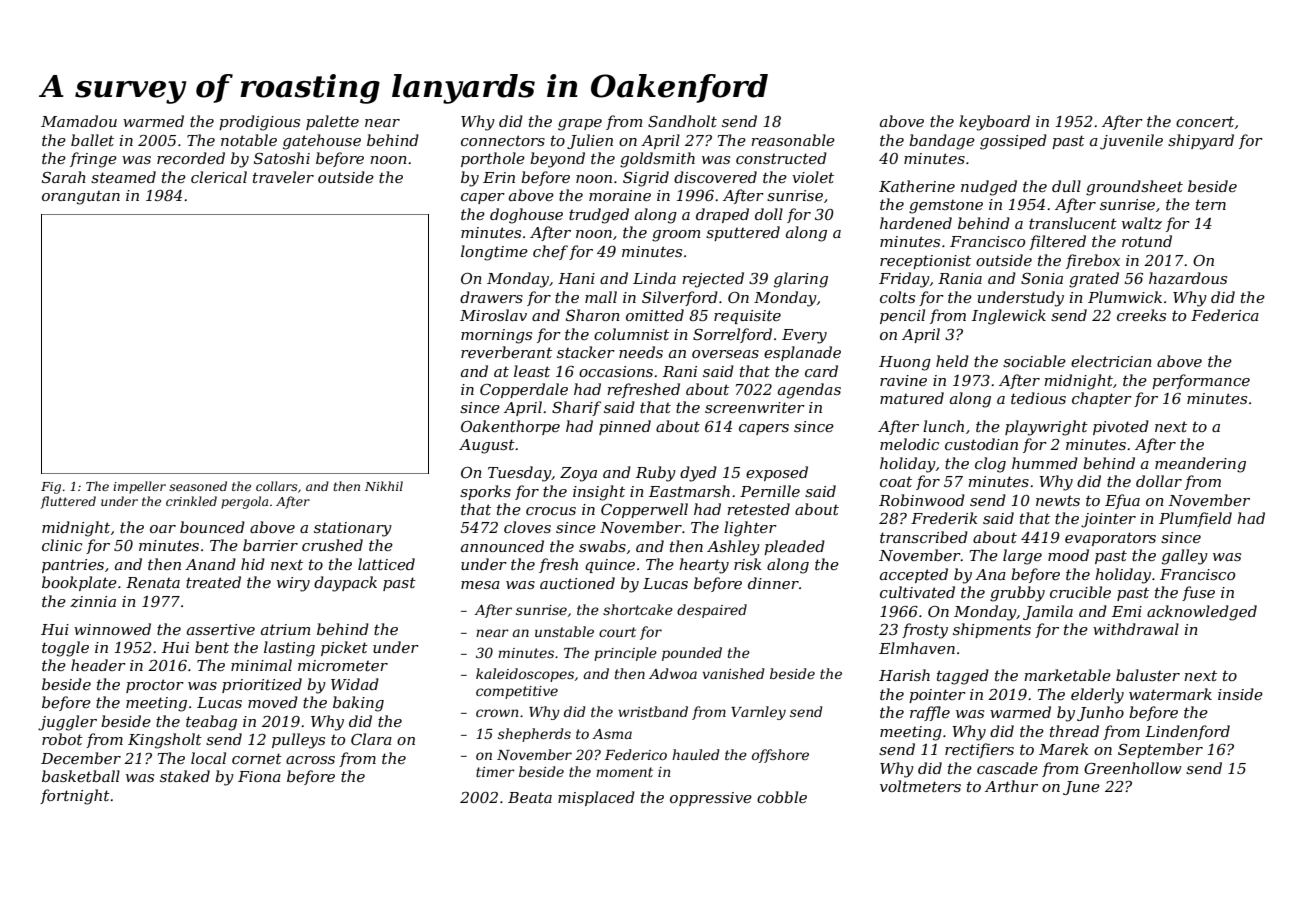 This document has width=1308, height=924. What do you see at coordinates (793, 140) in the document?
I see `reasonable` at bounding box center [793, 140].
